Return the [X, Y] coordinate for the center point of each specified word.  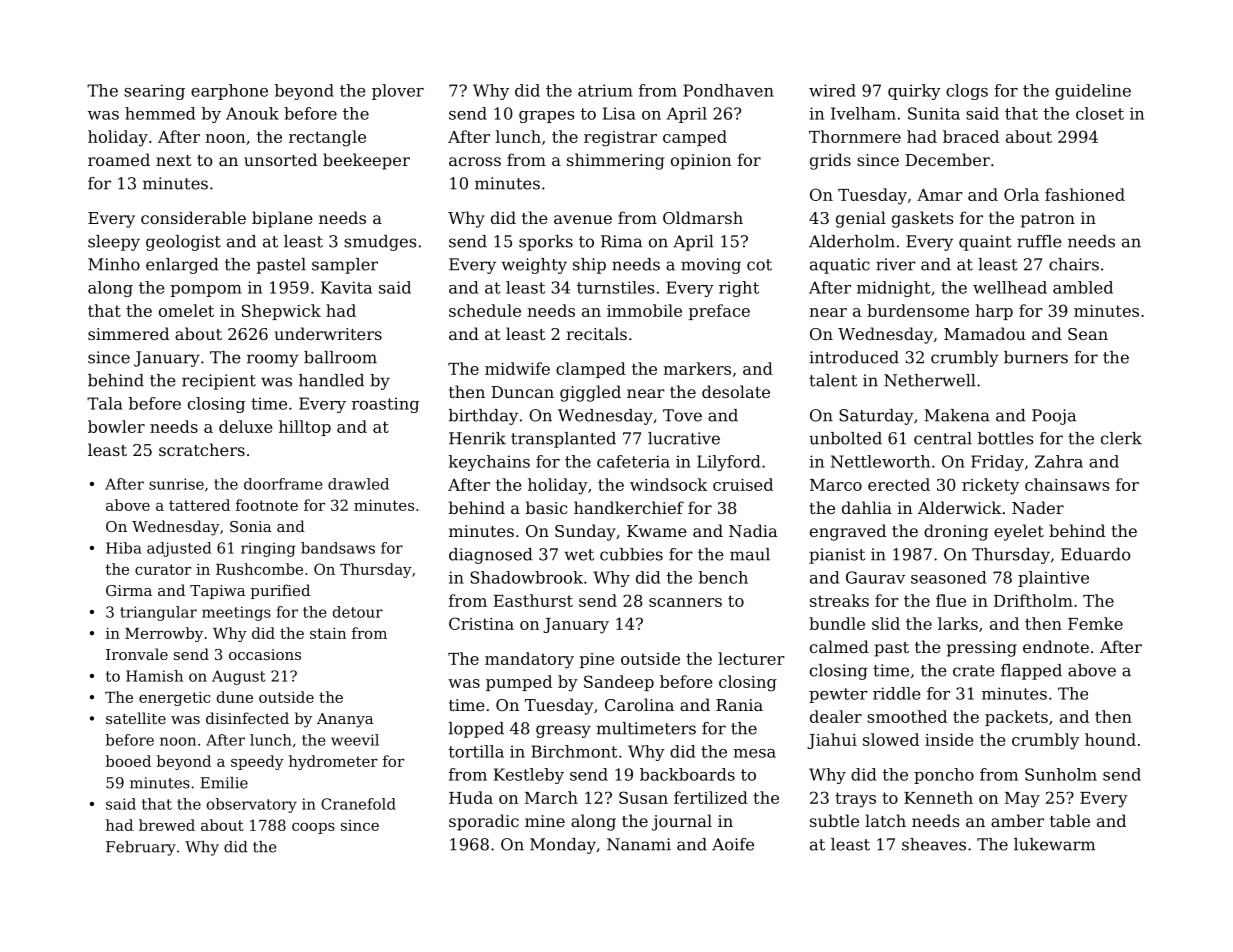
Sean [1088, 334]
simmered [128, 333]
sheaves [934, 844]
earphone [229, 92]
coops [313, 828]
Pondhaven [728, 90]
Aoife [733, 844]
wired [832, 90]
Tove [682, 415]
